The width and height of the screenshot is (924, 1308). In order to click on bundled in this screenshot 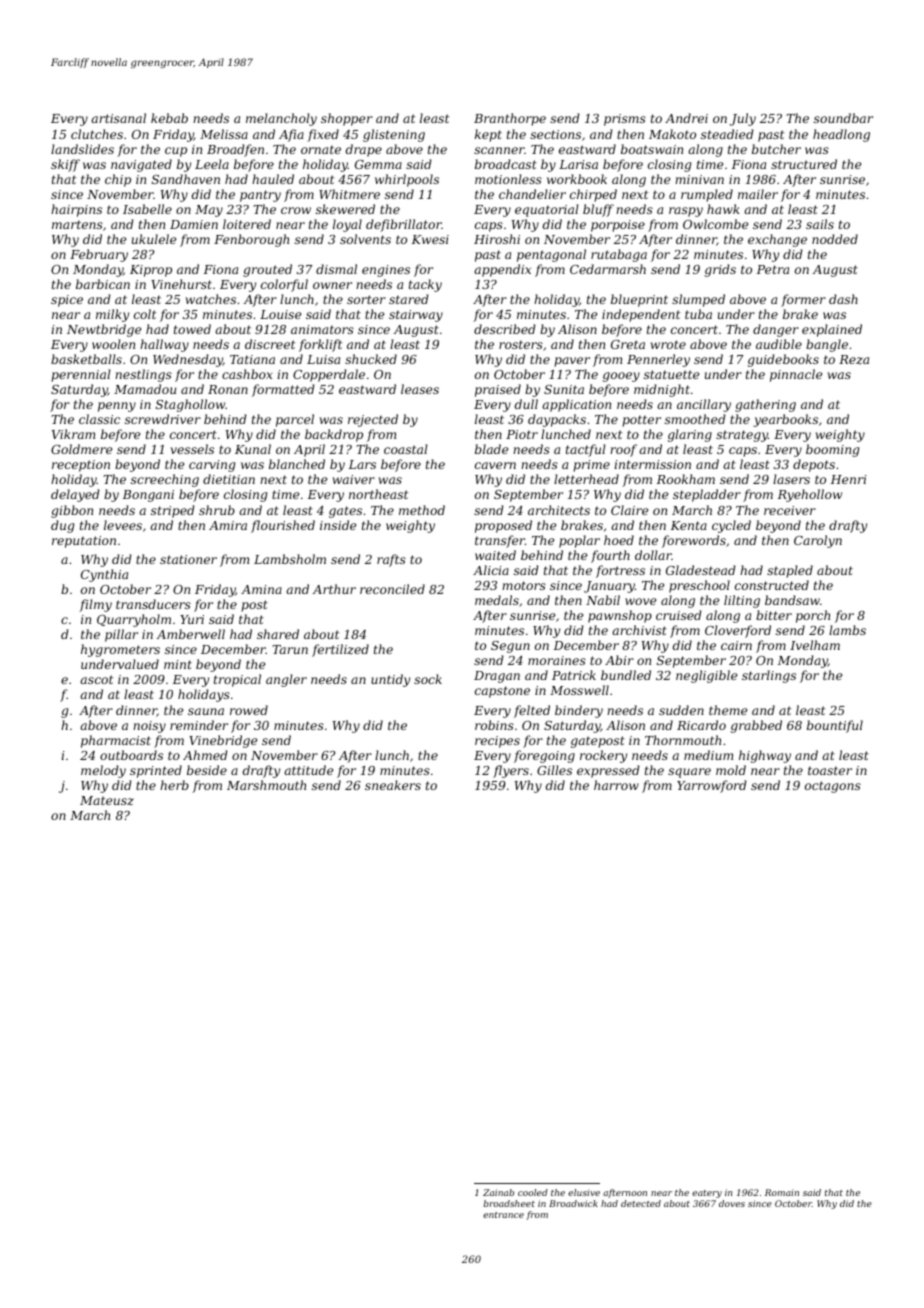, I will do `click(626, 675)`.
